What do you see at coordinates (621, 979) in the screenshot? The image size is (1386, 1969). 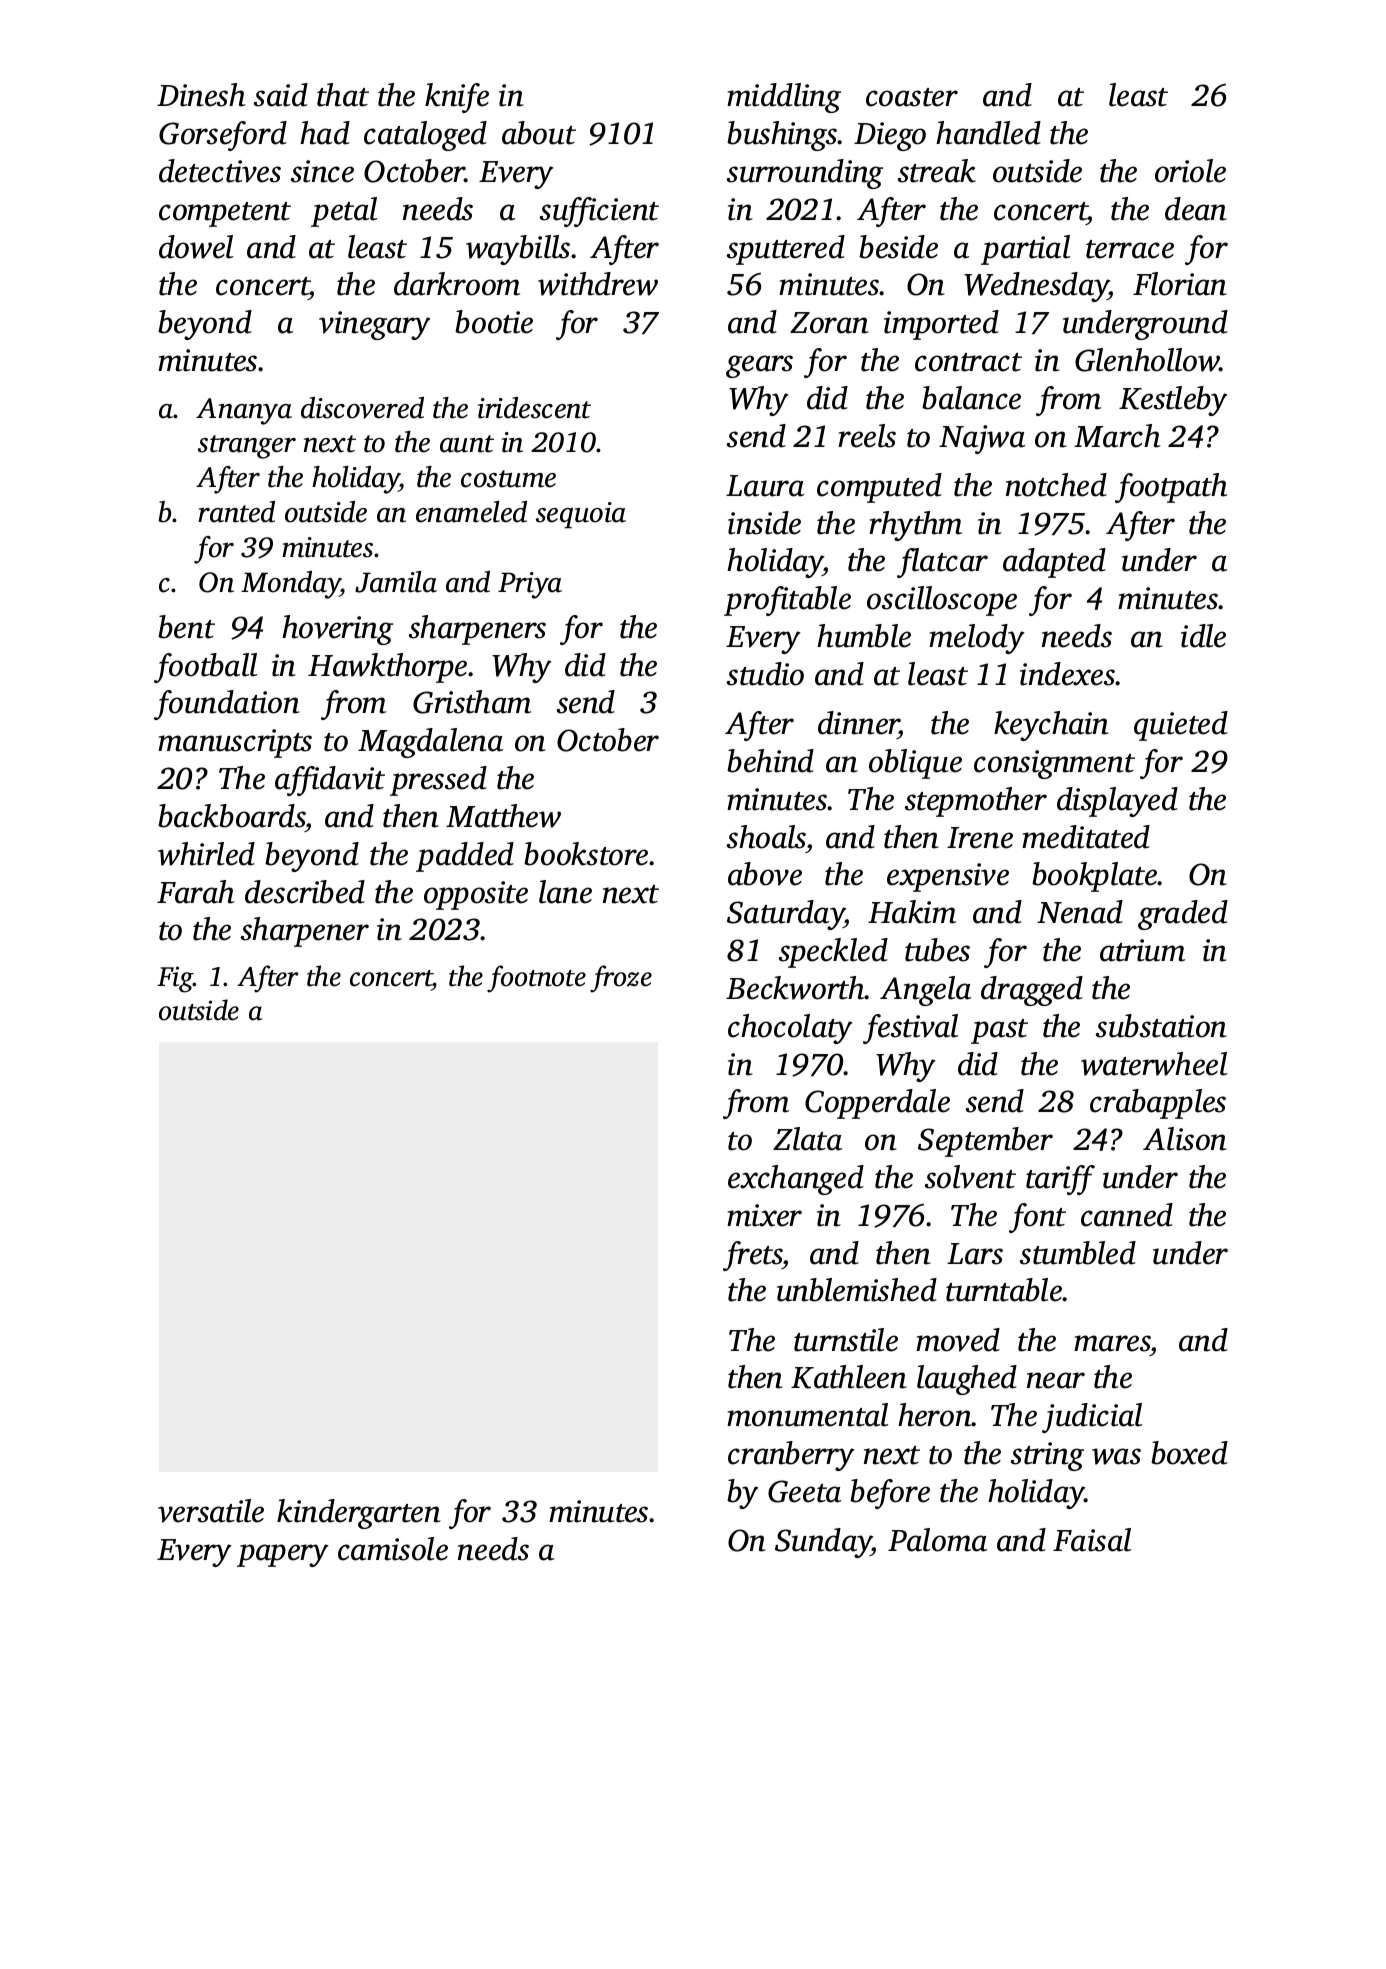 I see `froze` at bounding box center [621, 979].
